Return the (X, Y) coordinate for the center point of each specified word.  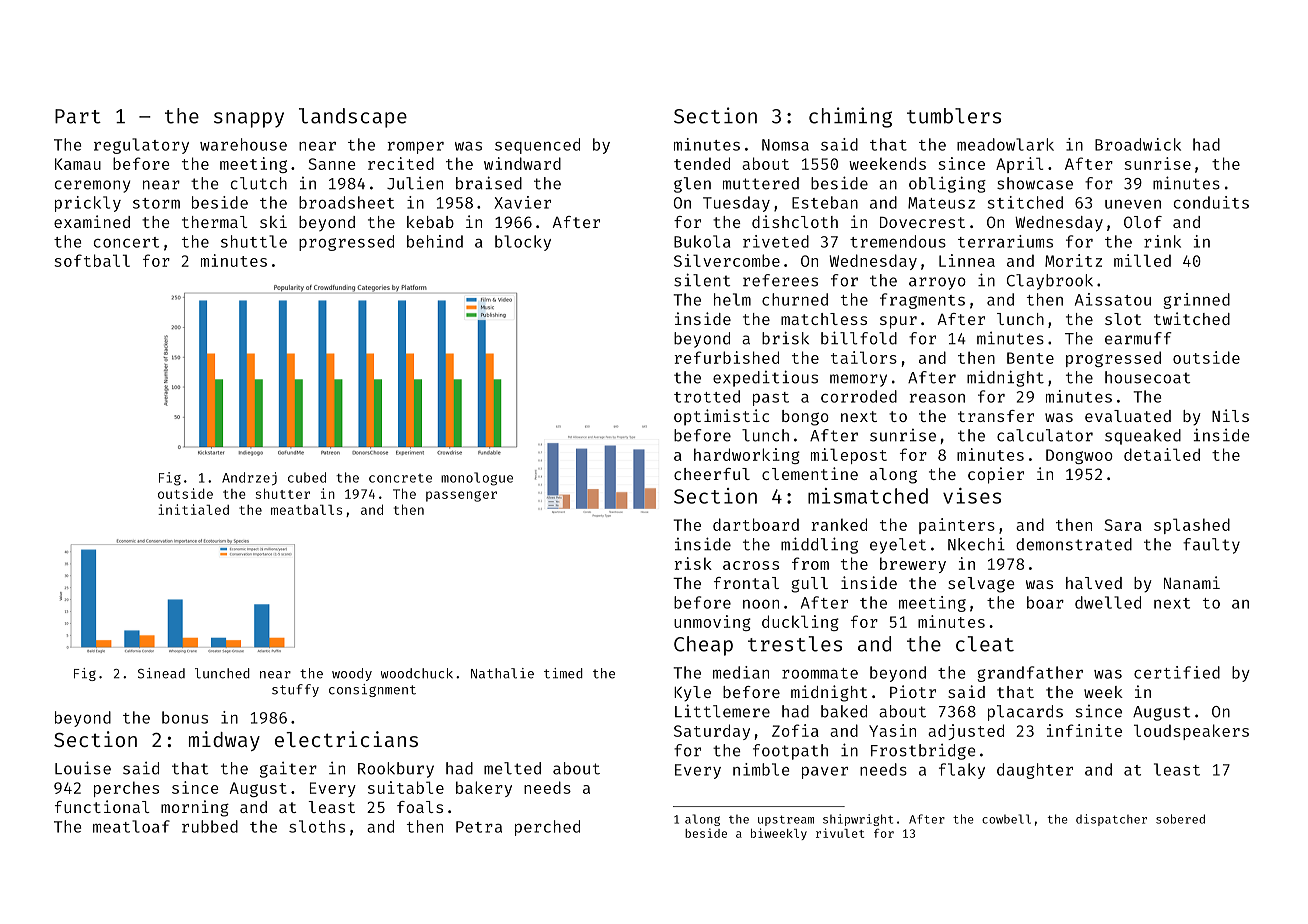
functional (102, 806)
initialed (193, 509)
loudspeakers (1191, 732)
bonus (185, 717)
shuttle (254, 241)
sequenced (537, 146)
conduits (1211, 202)
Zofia (795, 730)
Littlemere (722, 711)
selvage (981, 585)
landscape (353, 118)
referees (780, 280)
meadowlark (1005, 144)
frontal (746, 583)
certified (1177, 672)
